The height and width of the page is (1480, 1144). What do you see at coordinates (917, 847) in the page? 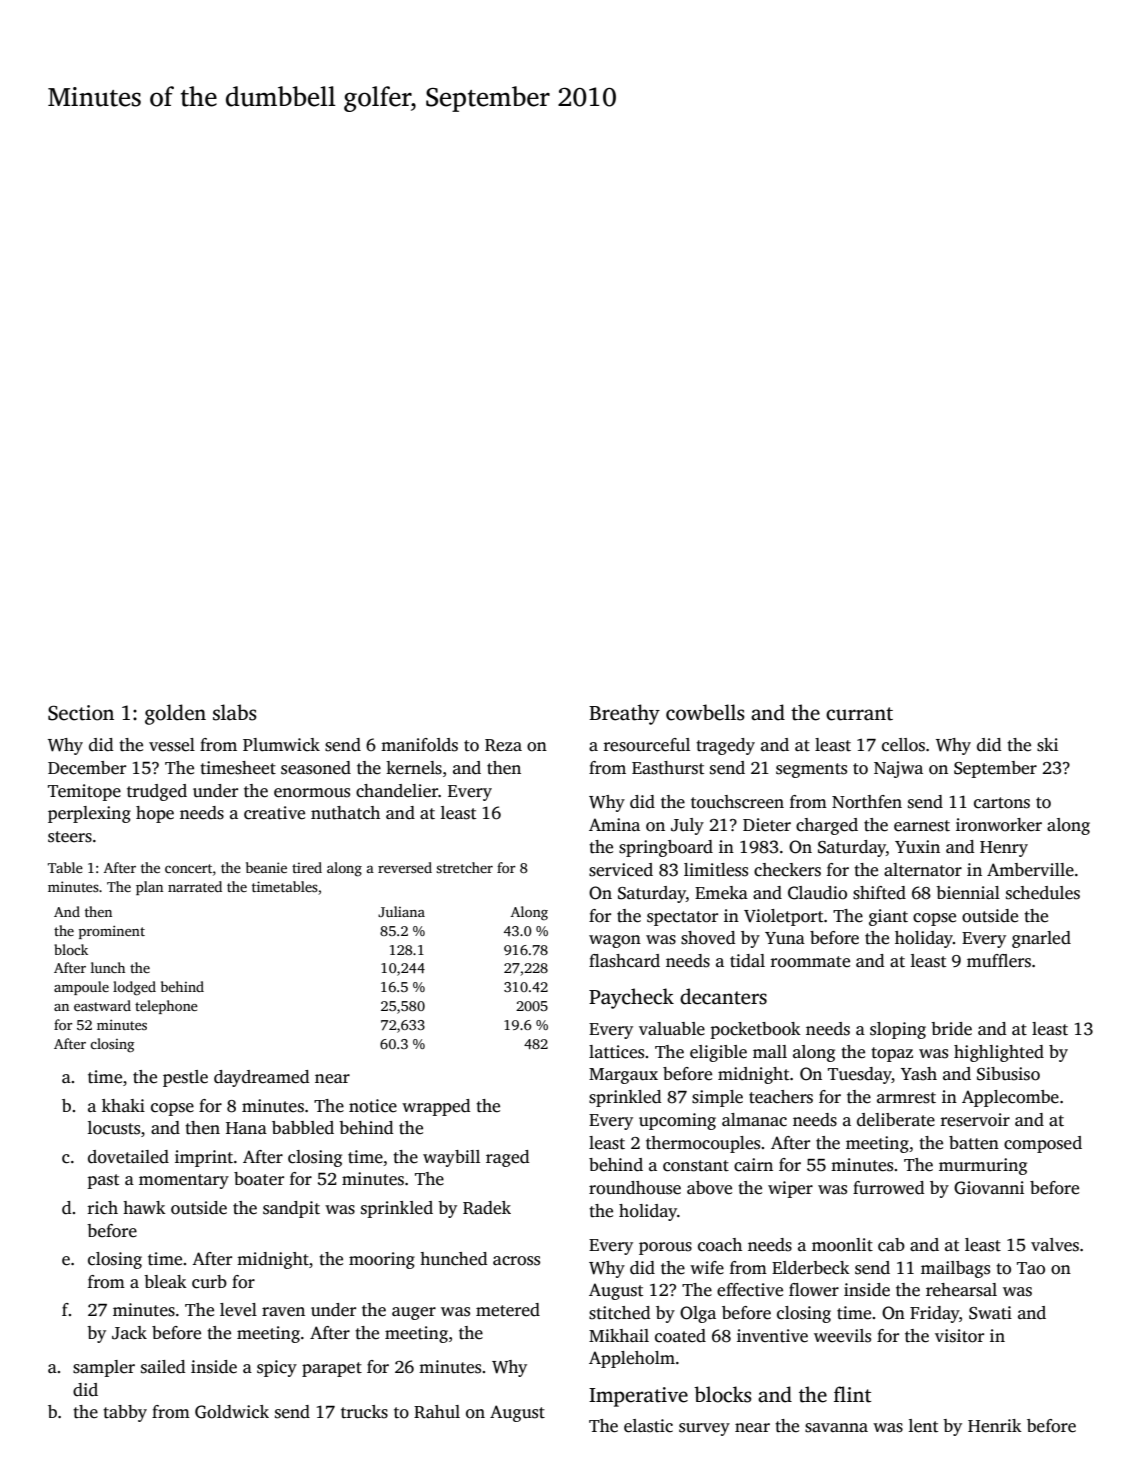
I see `Yuxin` at bounding box center [917, 847].
